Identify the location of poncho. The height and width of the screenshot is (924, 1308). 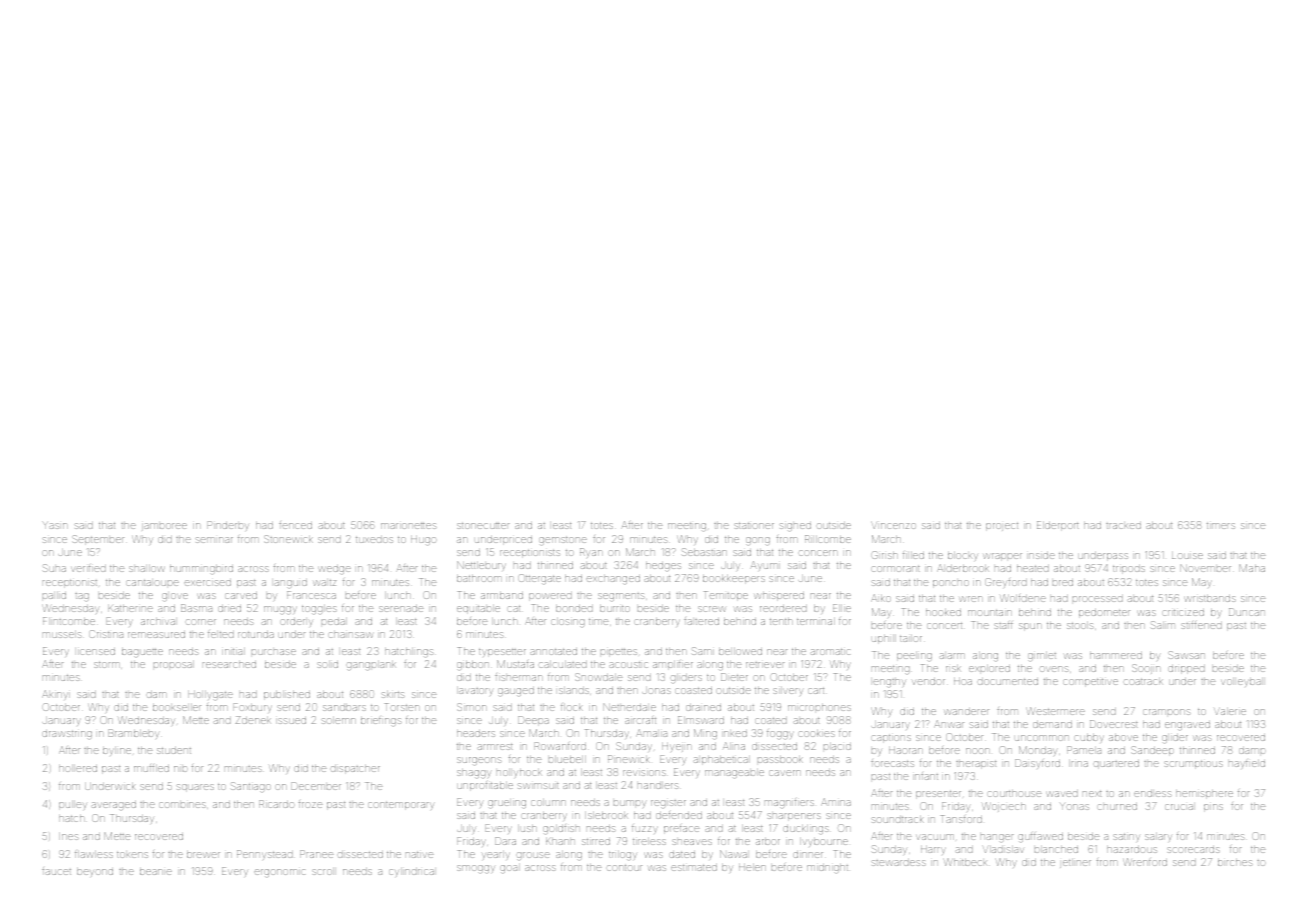
(951, 584).
